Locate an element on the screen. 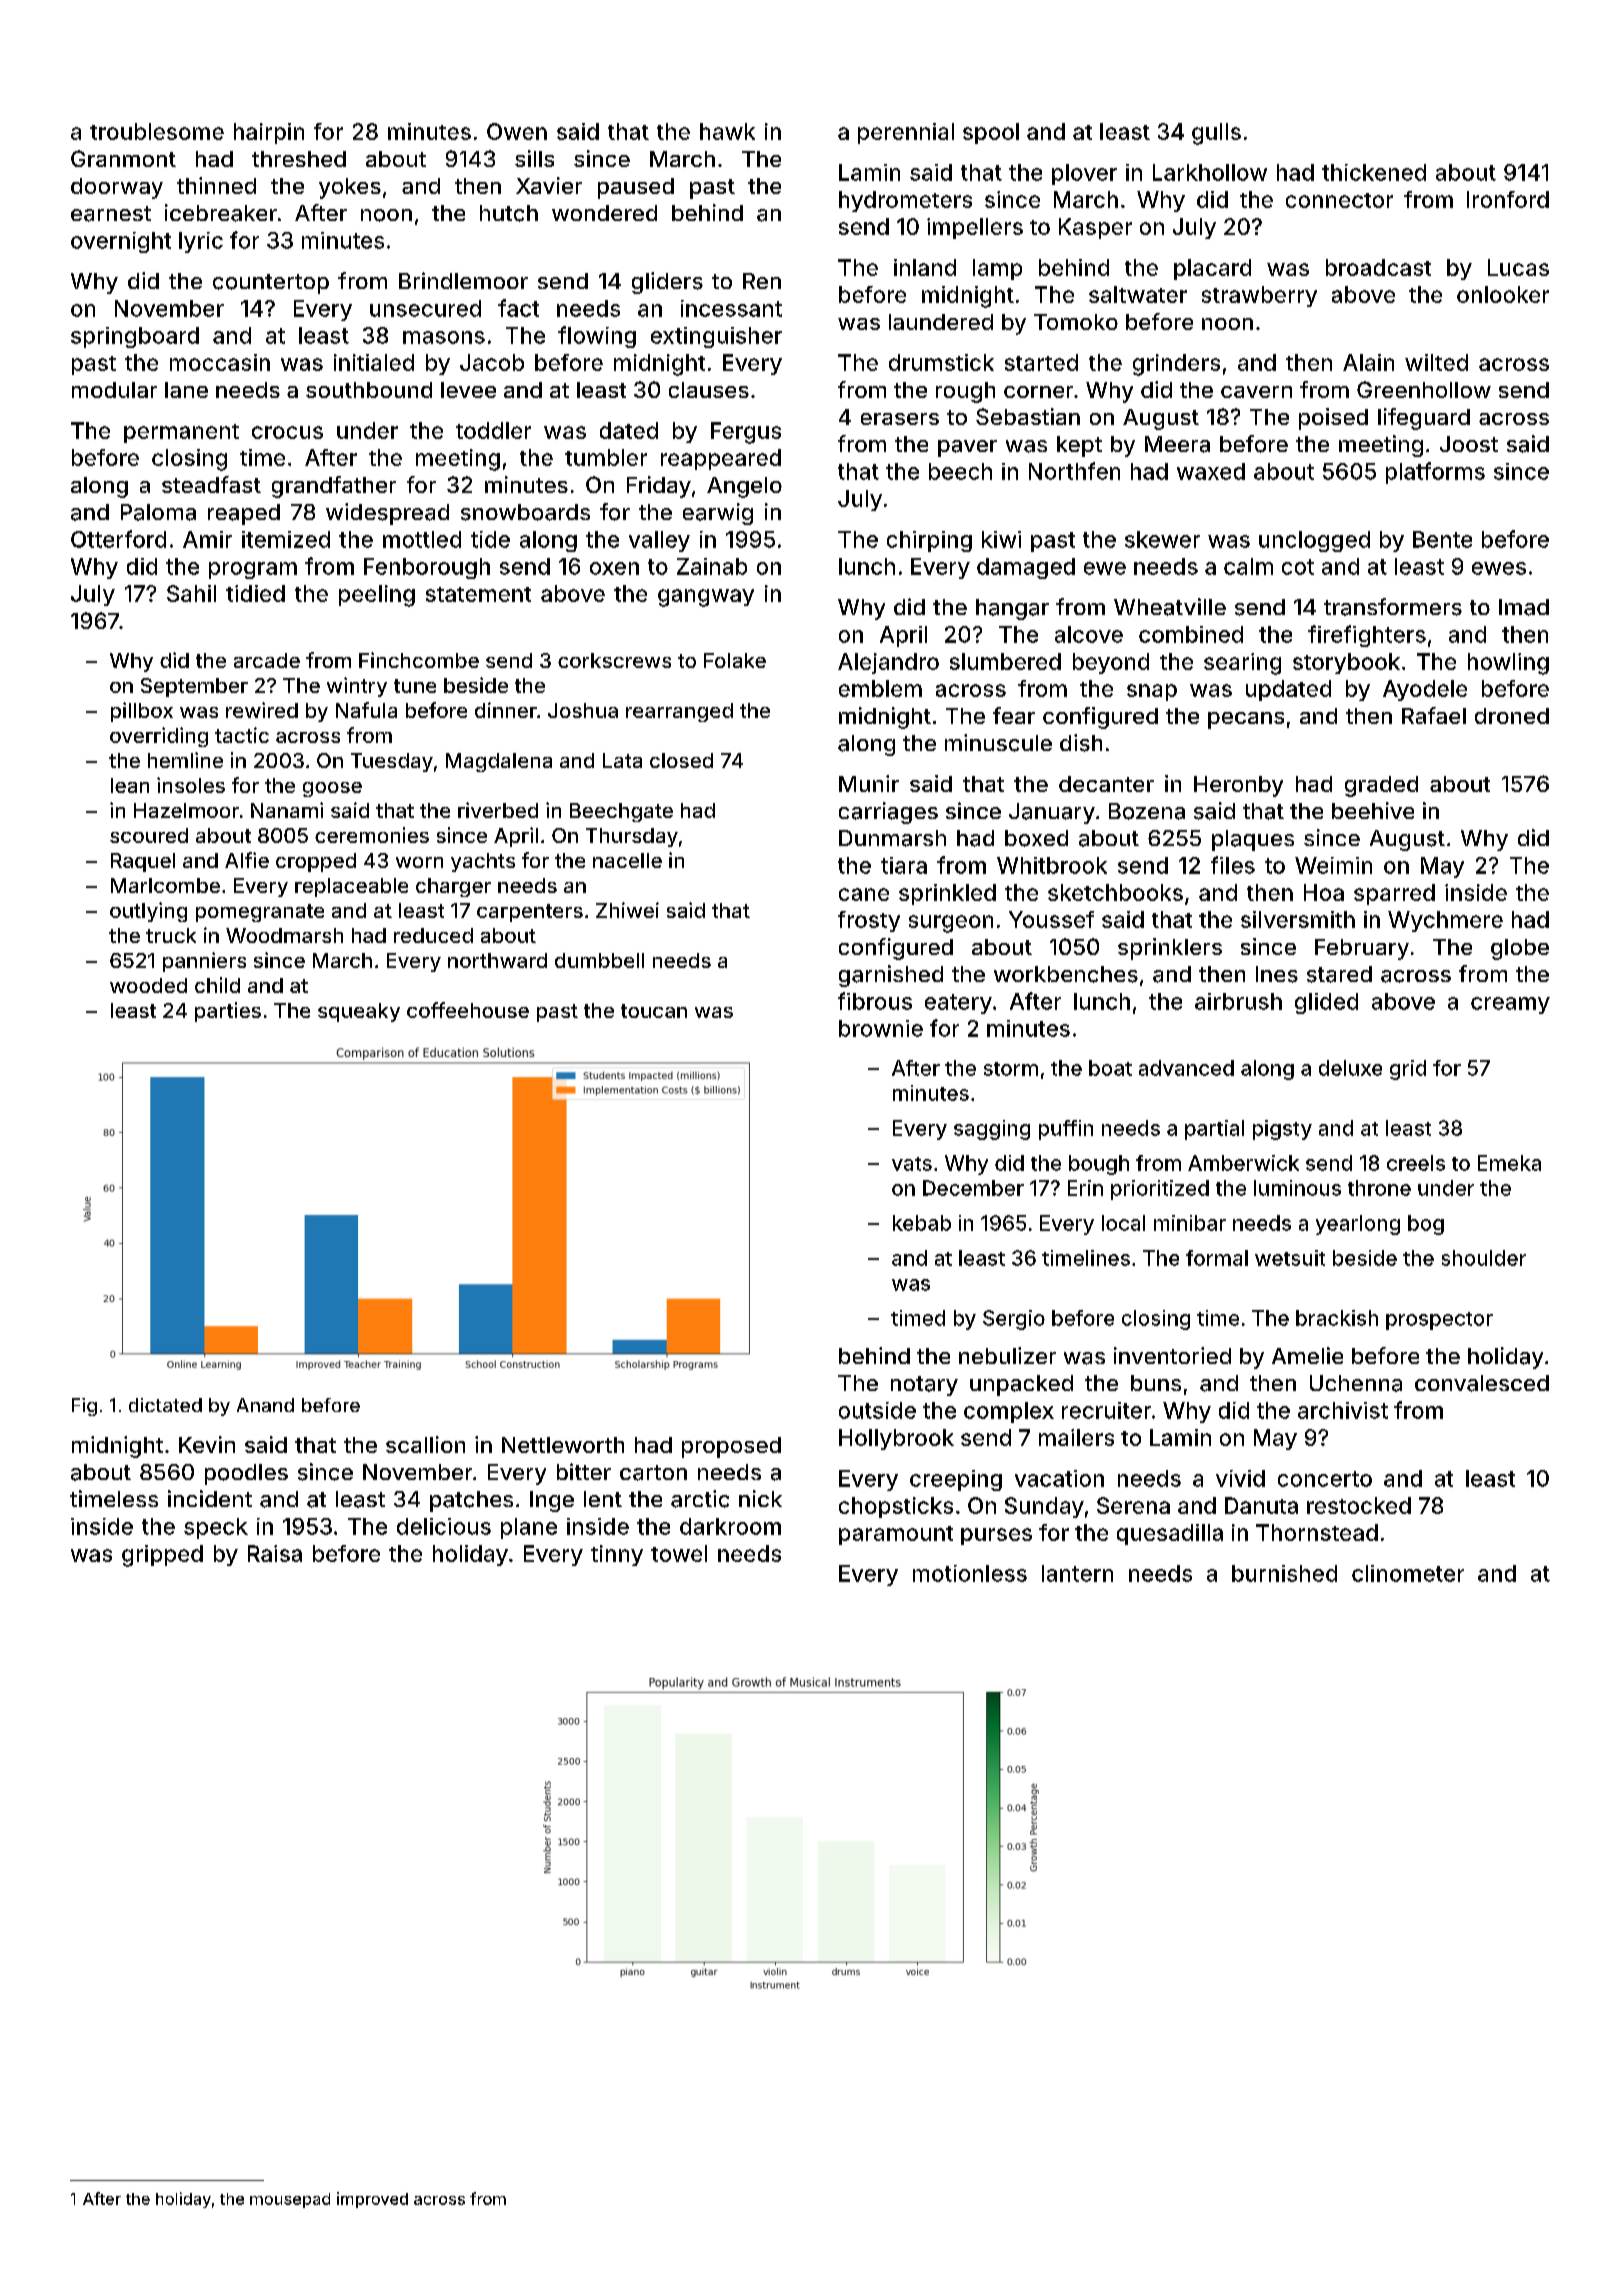  Anand is located at coordinates (265, 1405).
